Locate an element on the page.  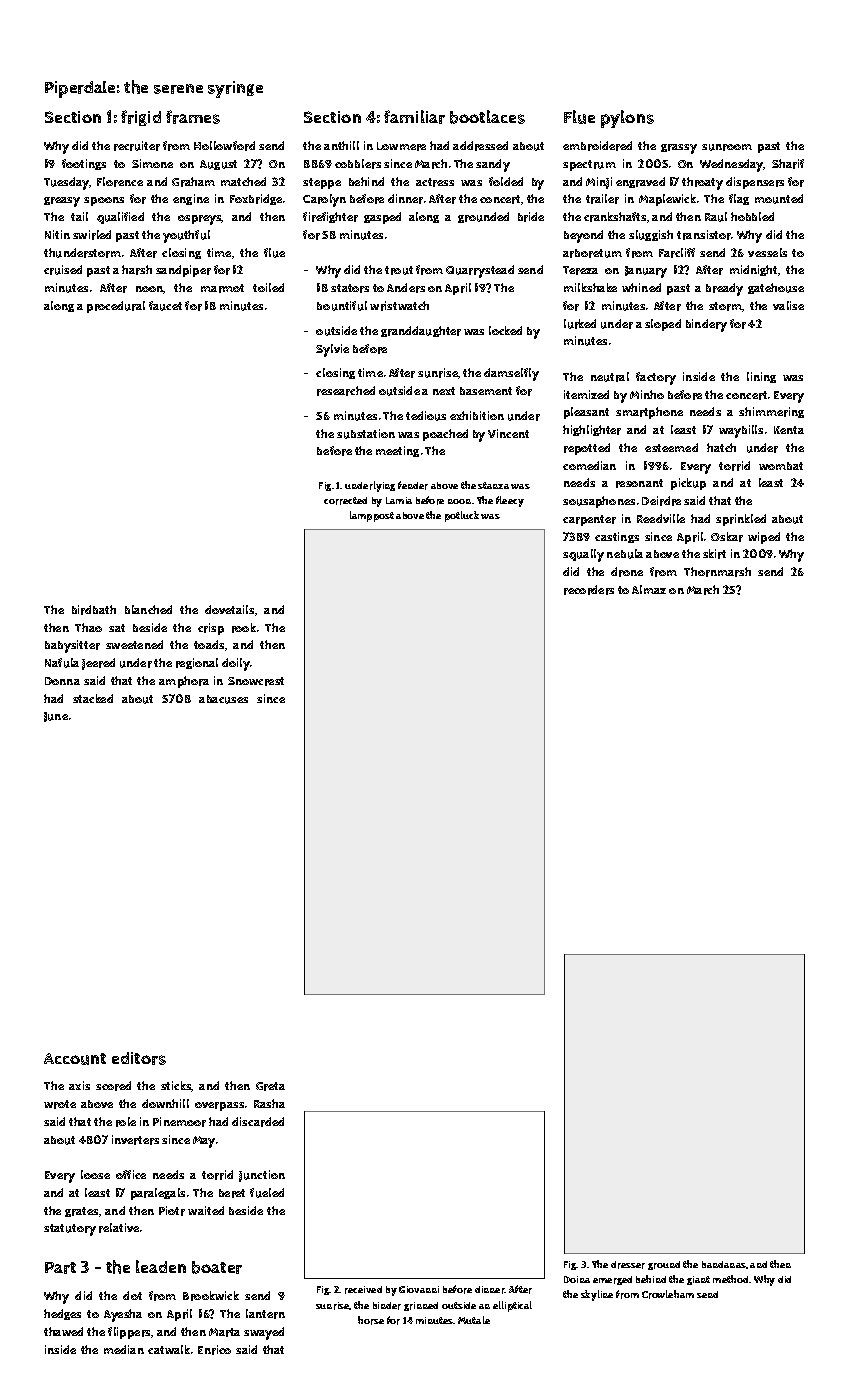
bride is located at coordinates (531, 217).
